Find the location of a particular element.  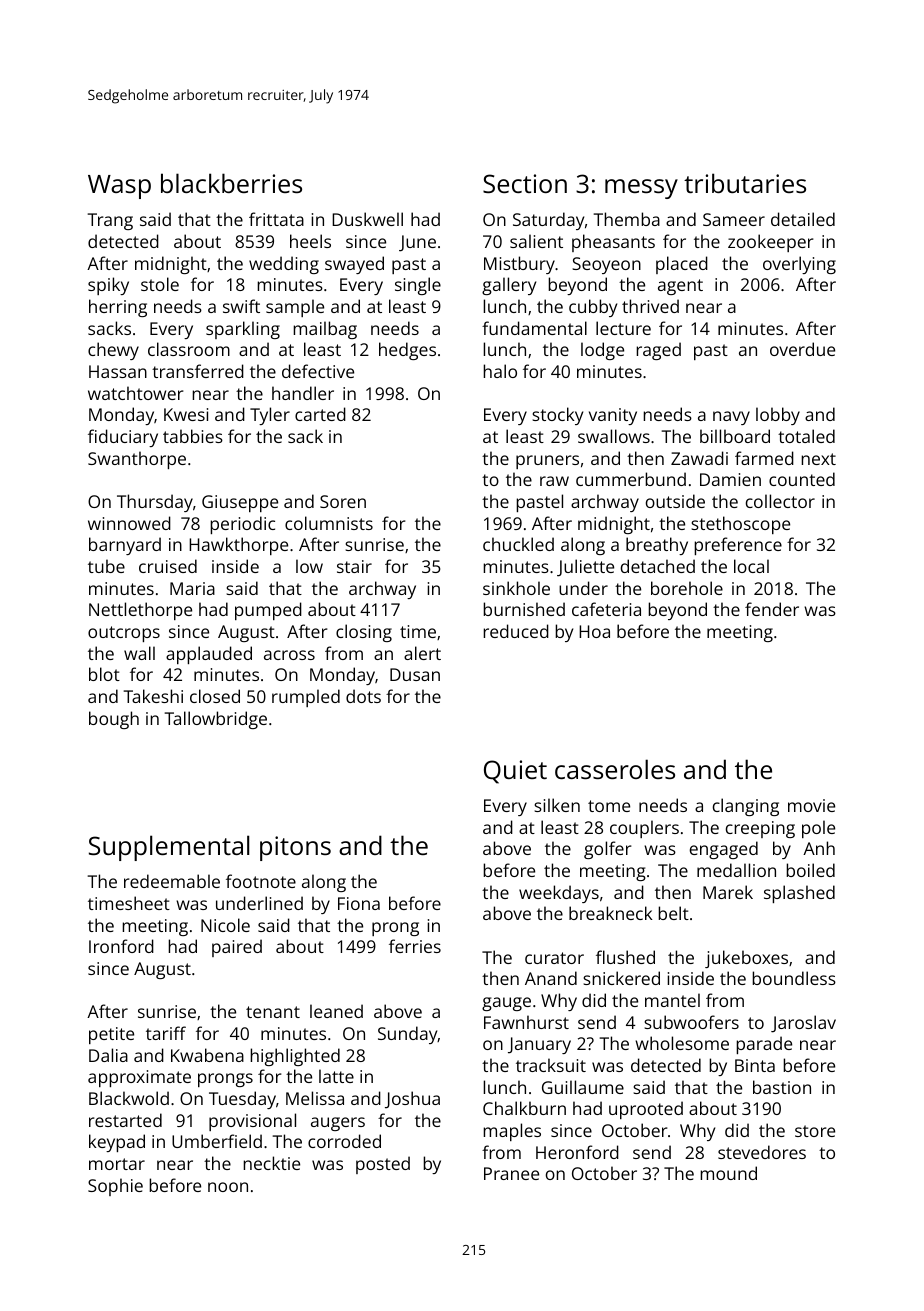

Anand is located at coordinates (551, 978).
